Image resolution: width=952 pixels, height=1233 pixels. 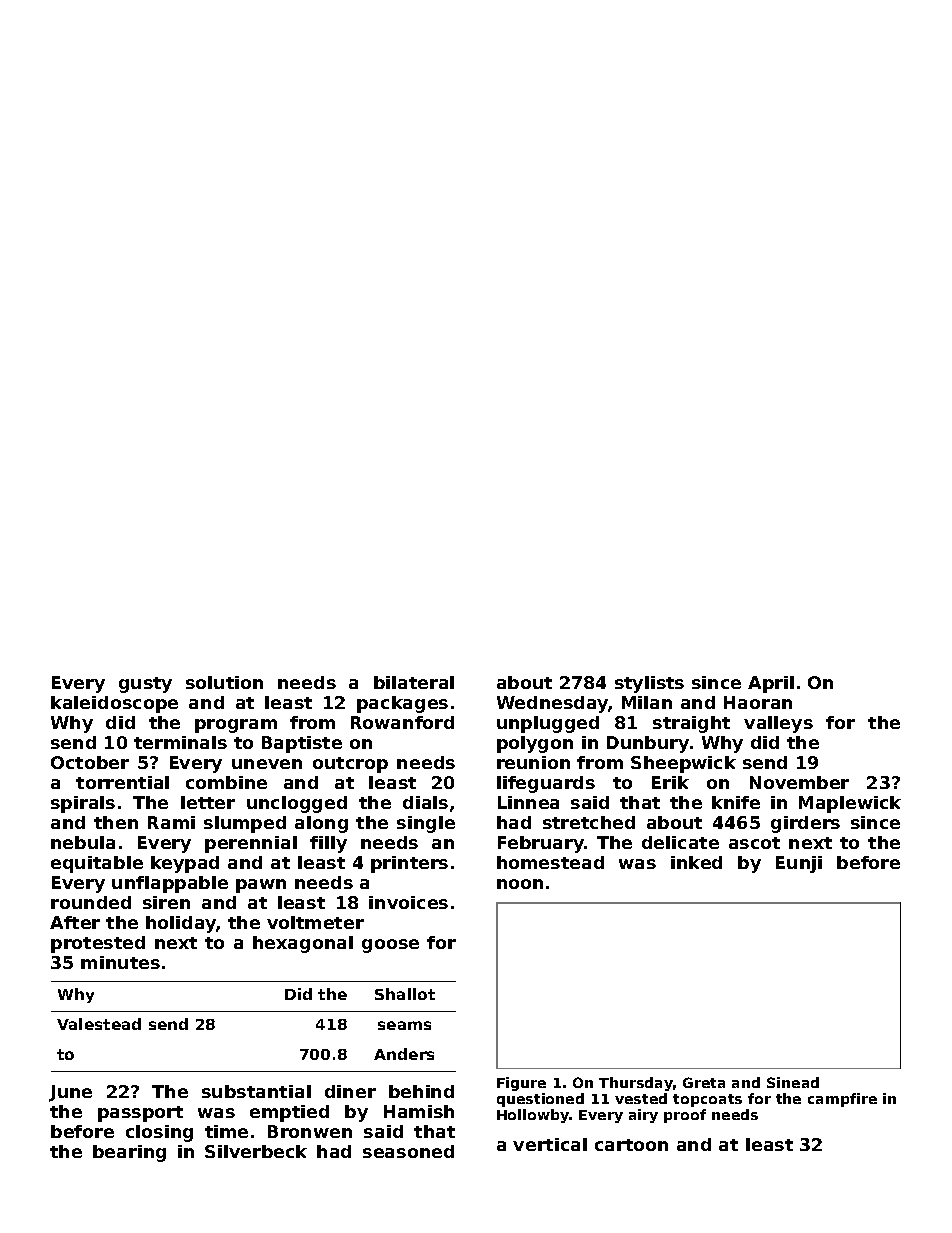 What do you see at coordinates (390, 946) in the screenshot?
I see `goose` at bounding box center [390, 946].
